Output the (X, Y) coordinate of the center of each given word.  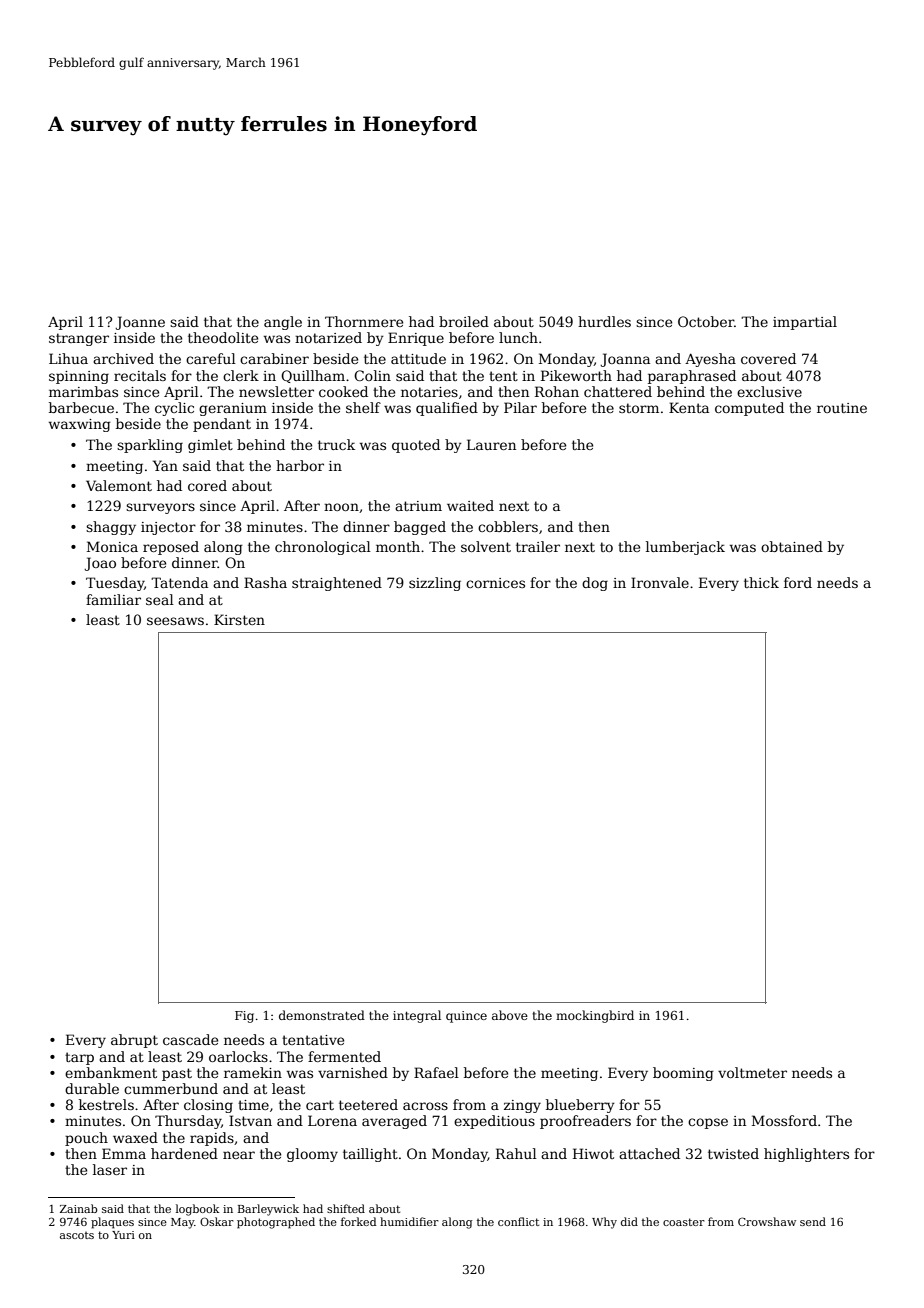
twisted (733, 1153)
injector (168, 528)
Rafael (436, 1072)
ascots (77, 1235)
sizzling (435, 584)
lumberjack (685, 548)
